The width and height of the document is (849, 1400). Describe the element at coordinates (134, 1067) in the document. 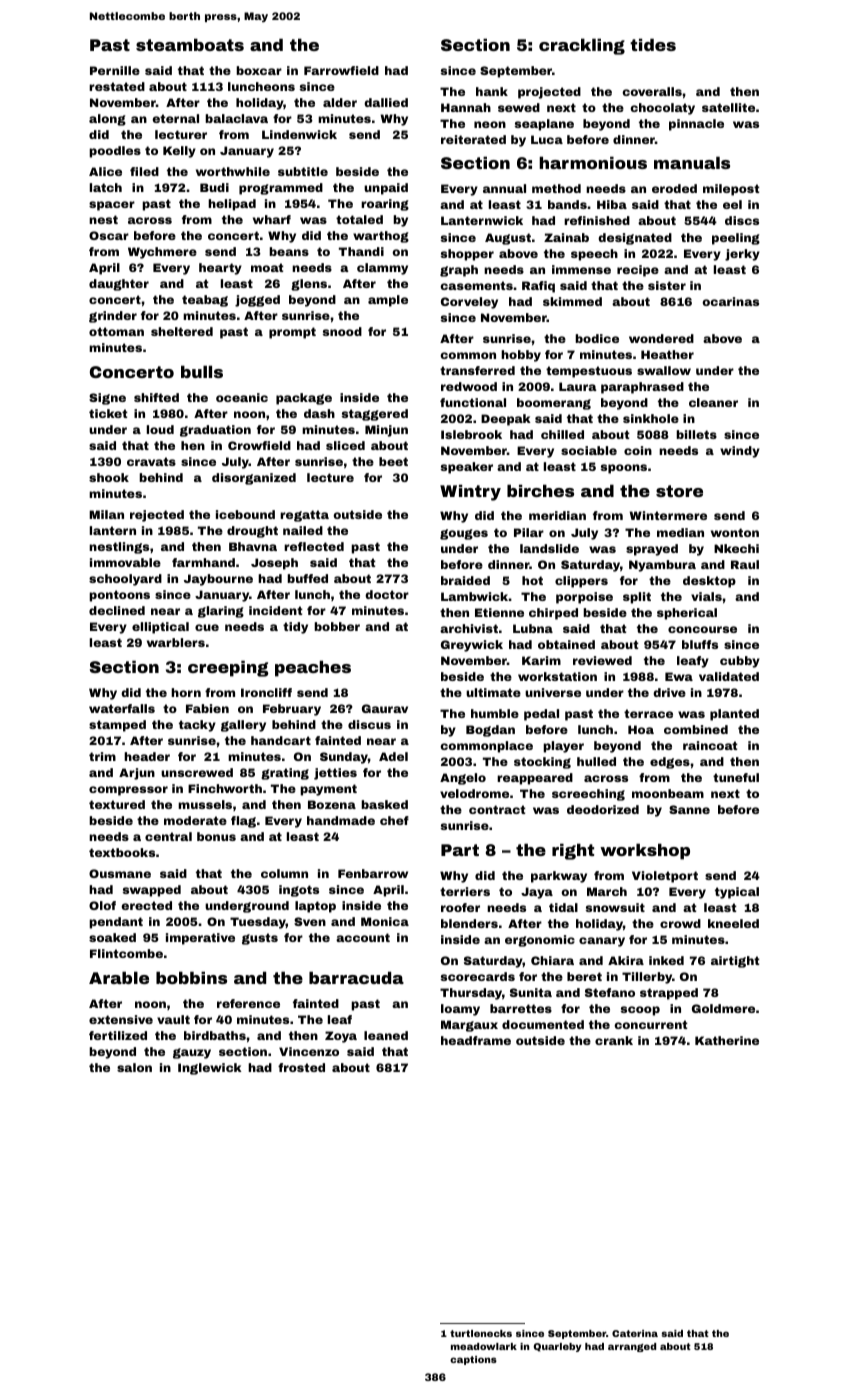

I see `salon` at that location.
